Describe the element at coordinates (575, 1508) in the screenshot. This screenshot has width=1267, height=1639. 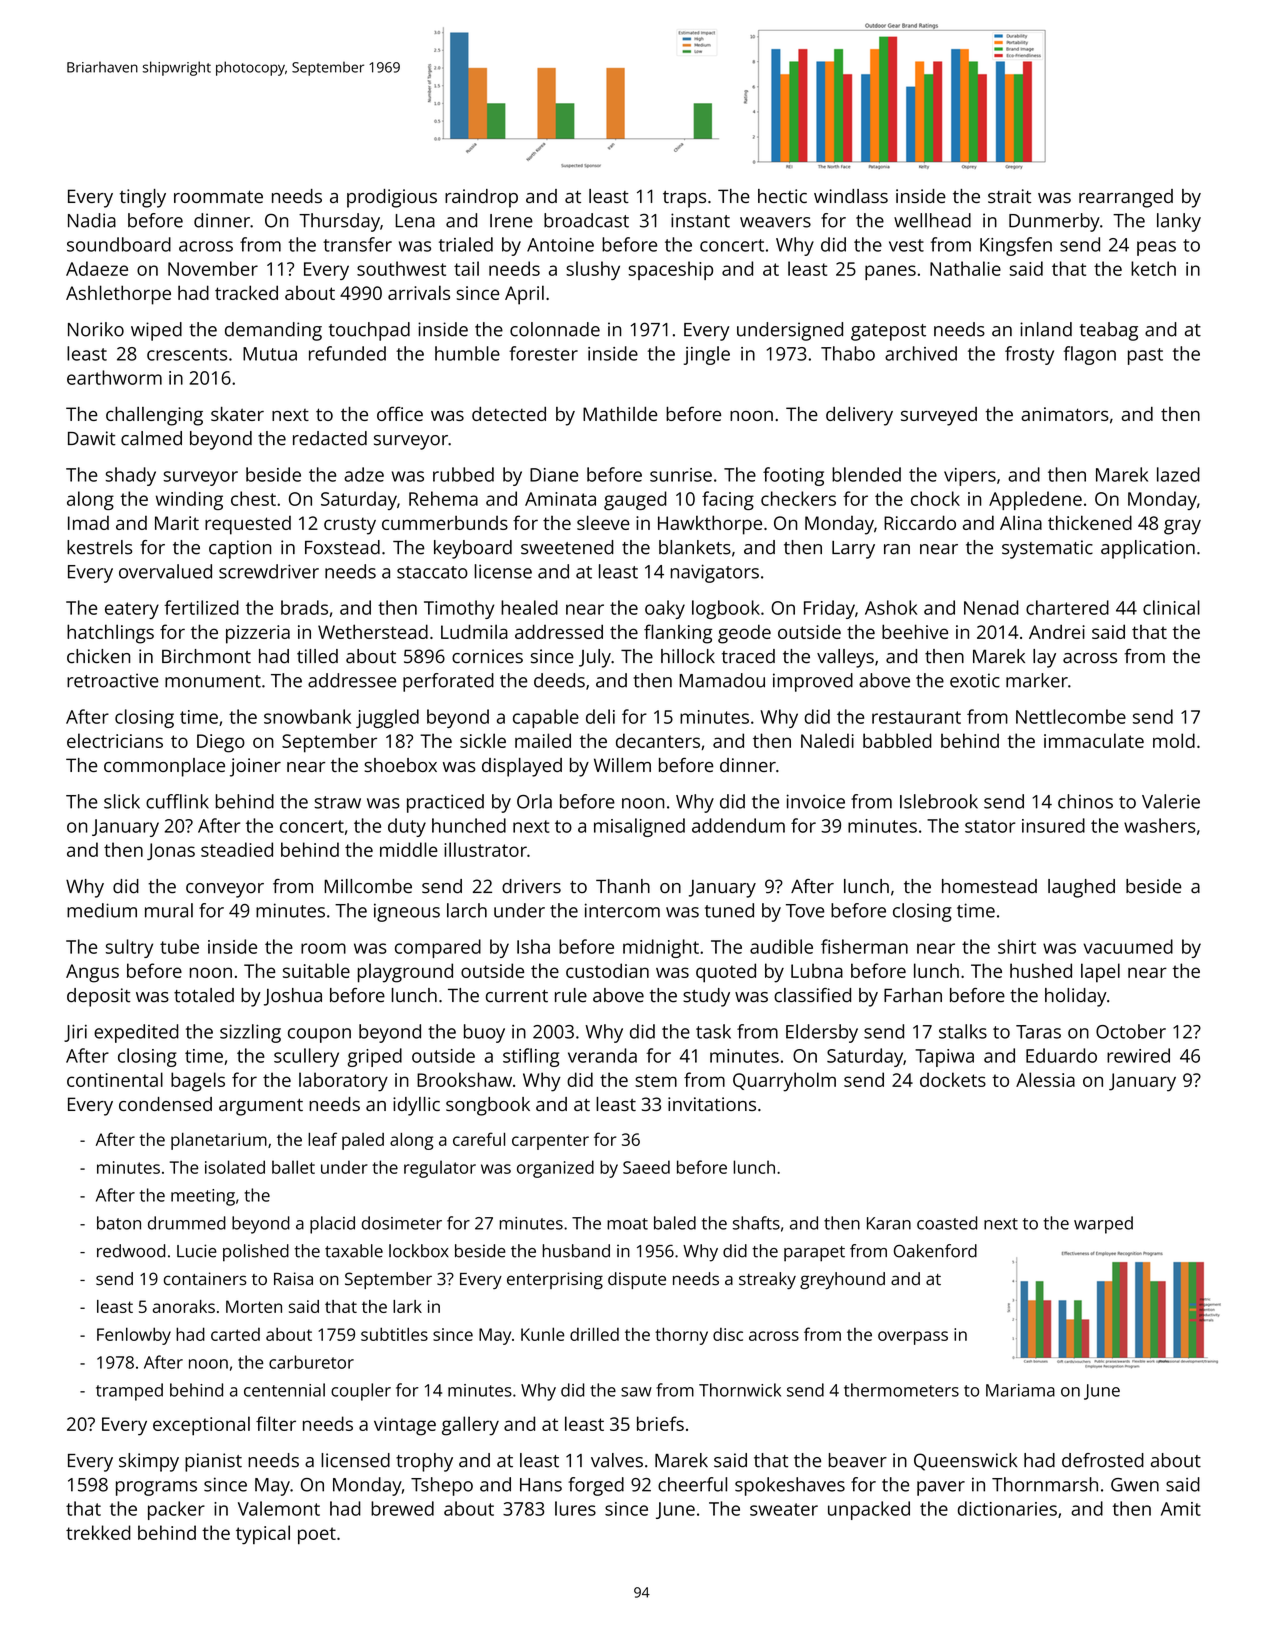
I see `lures` at that location.
